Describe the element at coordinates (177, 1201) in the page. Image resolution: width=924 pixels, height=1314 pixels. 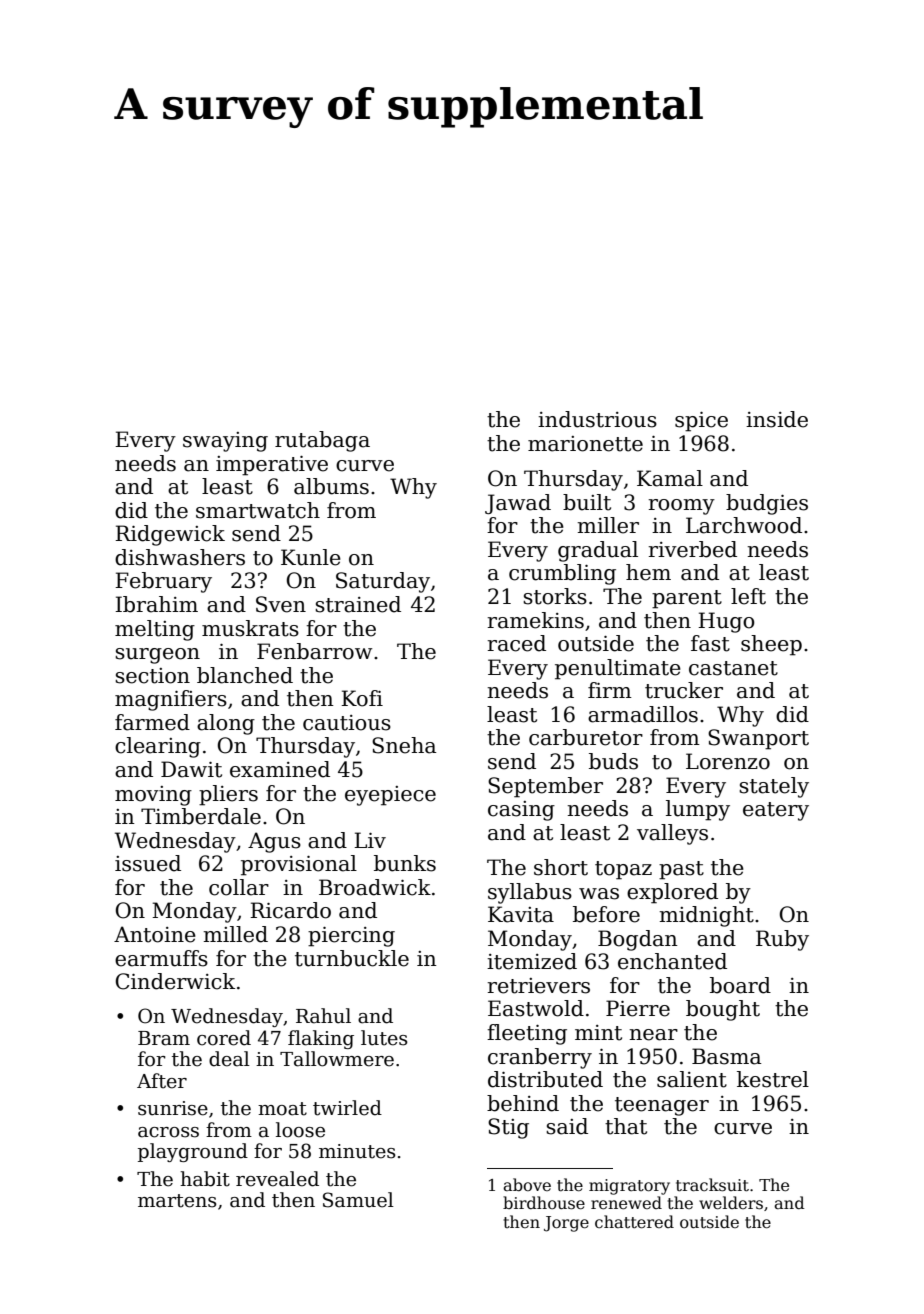
I see `martens` at that location.
